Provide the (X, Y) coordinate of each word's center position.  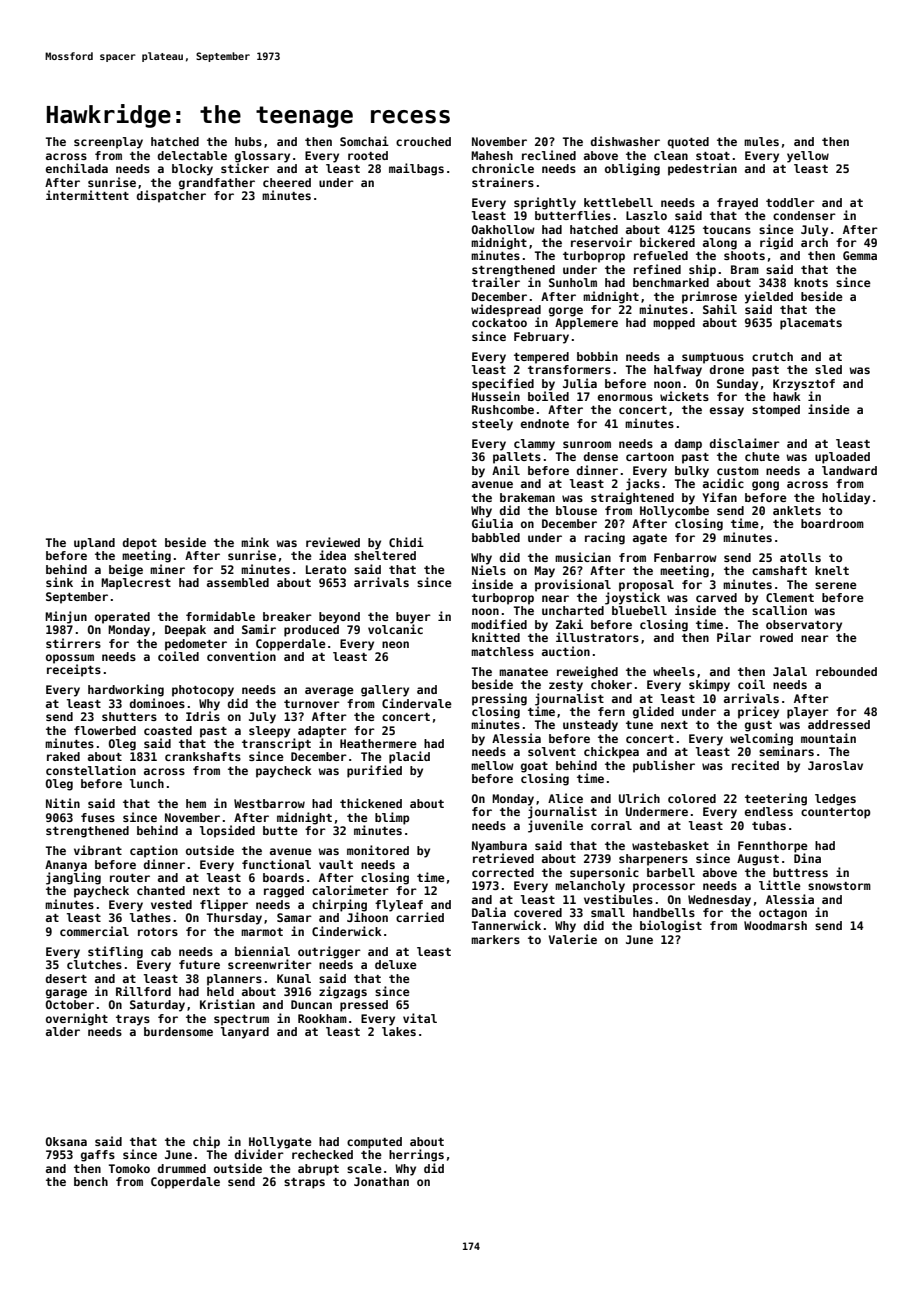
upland (94, 544)
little (780, 885)
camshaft (779, 570)
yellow (808, 157)
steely (492, 425)
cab (161, 951)
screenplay (108, 143)
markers (495, 939)
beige (126, 570)
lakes (399, 1031)
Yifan (719, 497)
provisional (573, 585)
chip (206, 1142)
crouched (423, 141)
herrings (416, 1155)
